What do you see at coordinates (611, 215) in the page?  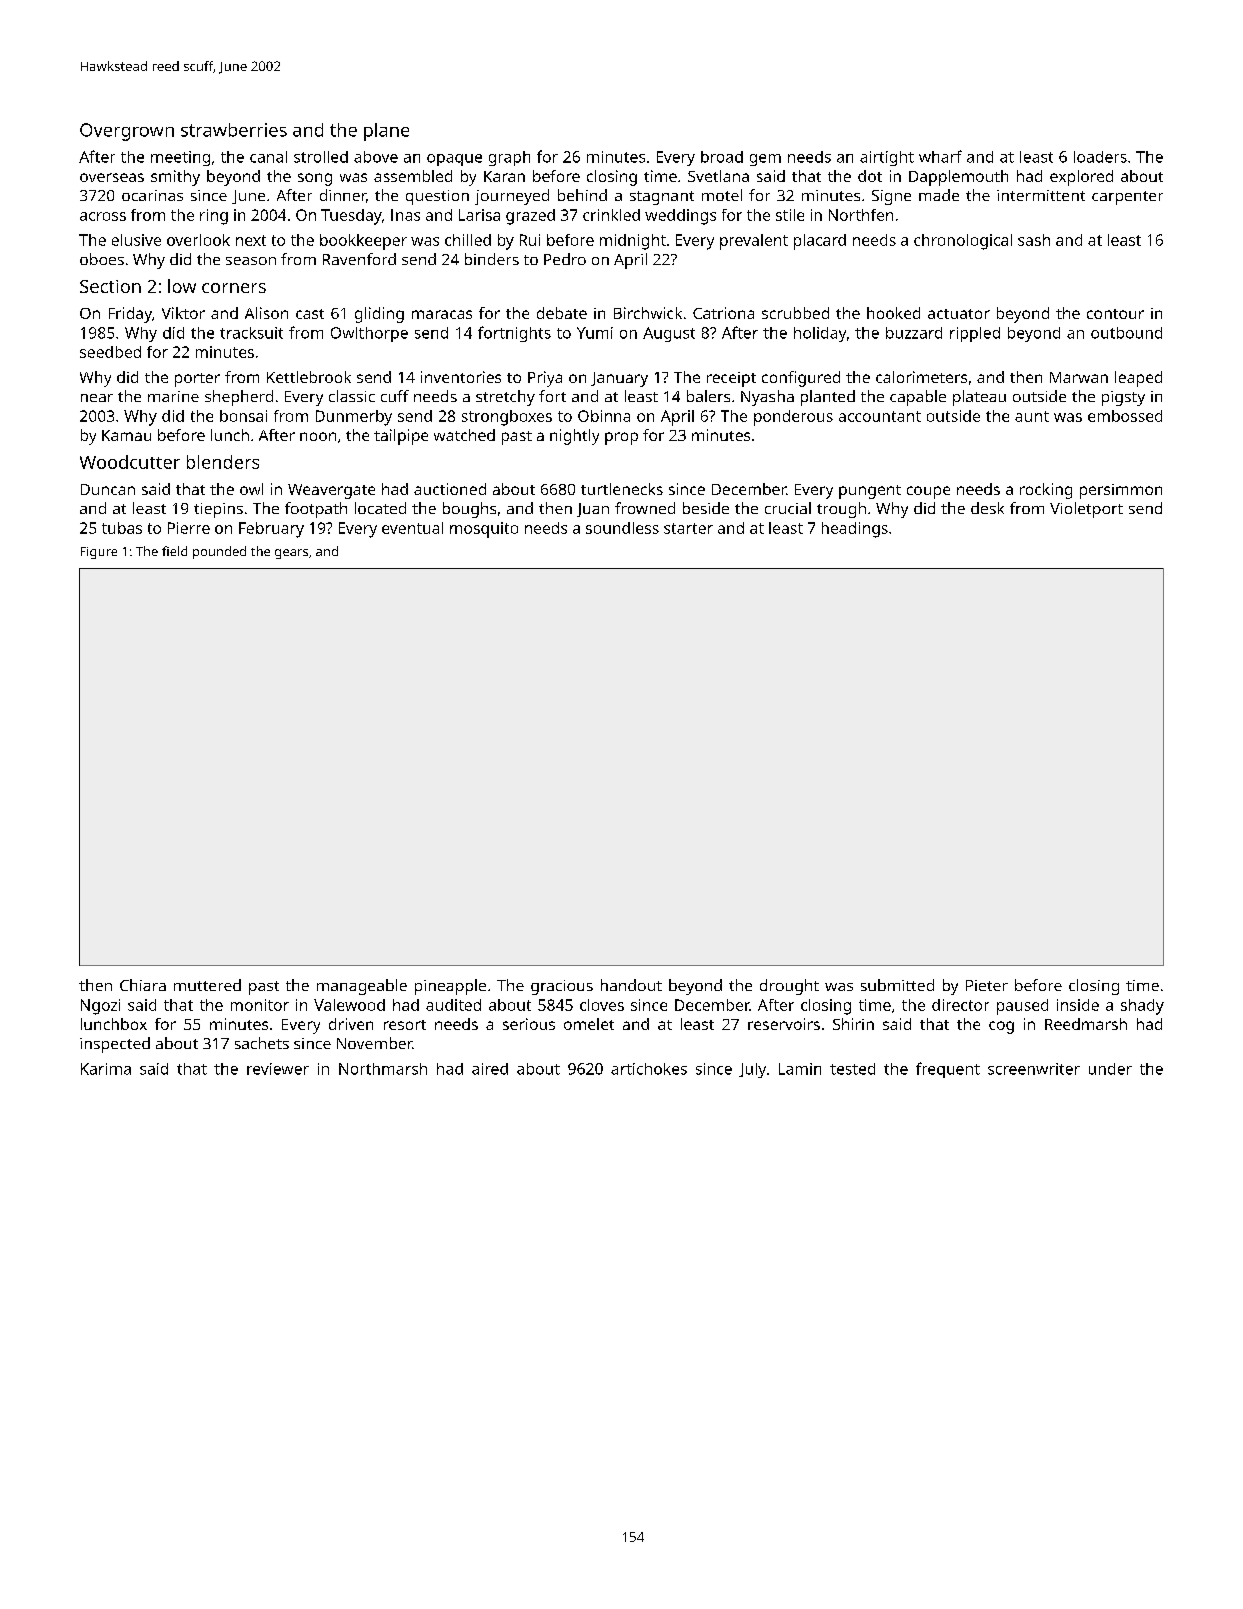 I see `crinkled` at bounding box center [611, 215].
